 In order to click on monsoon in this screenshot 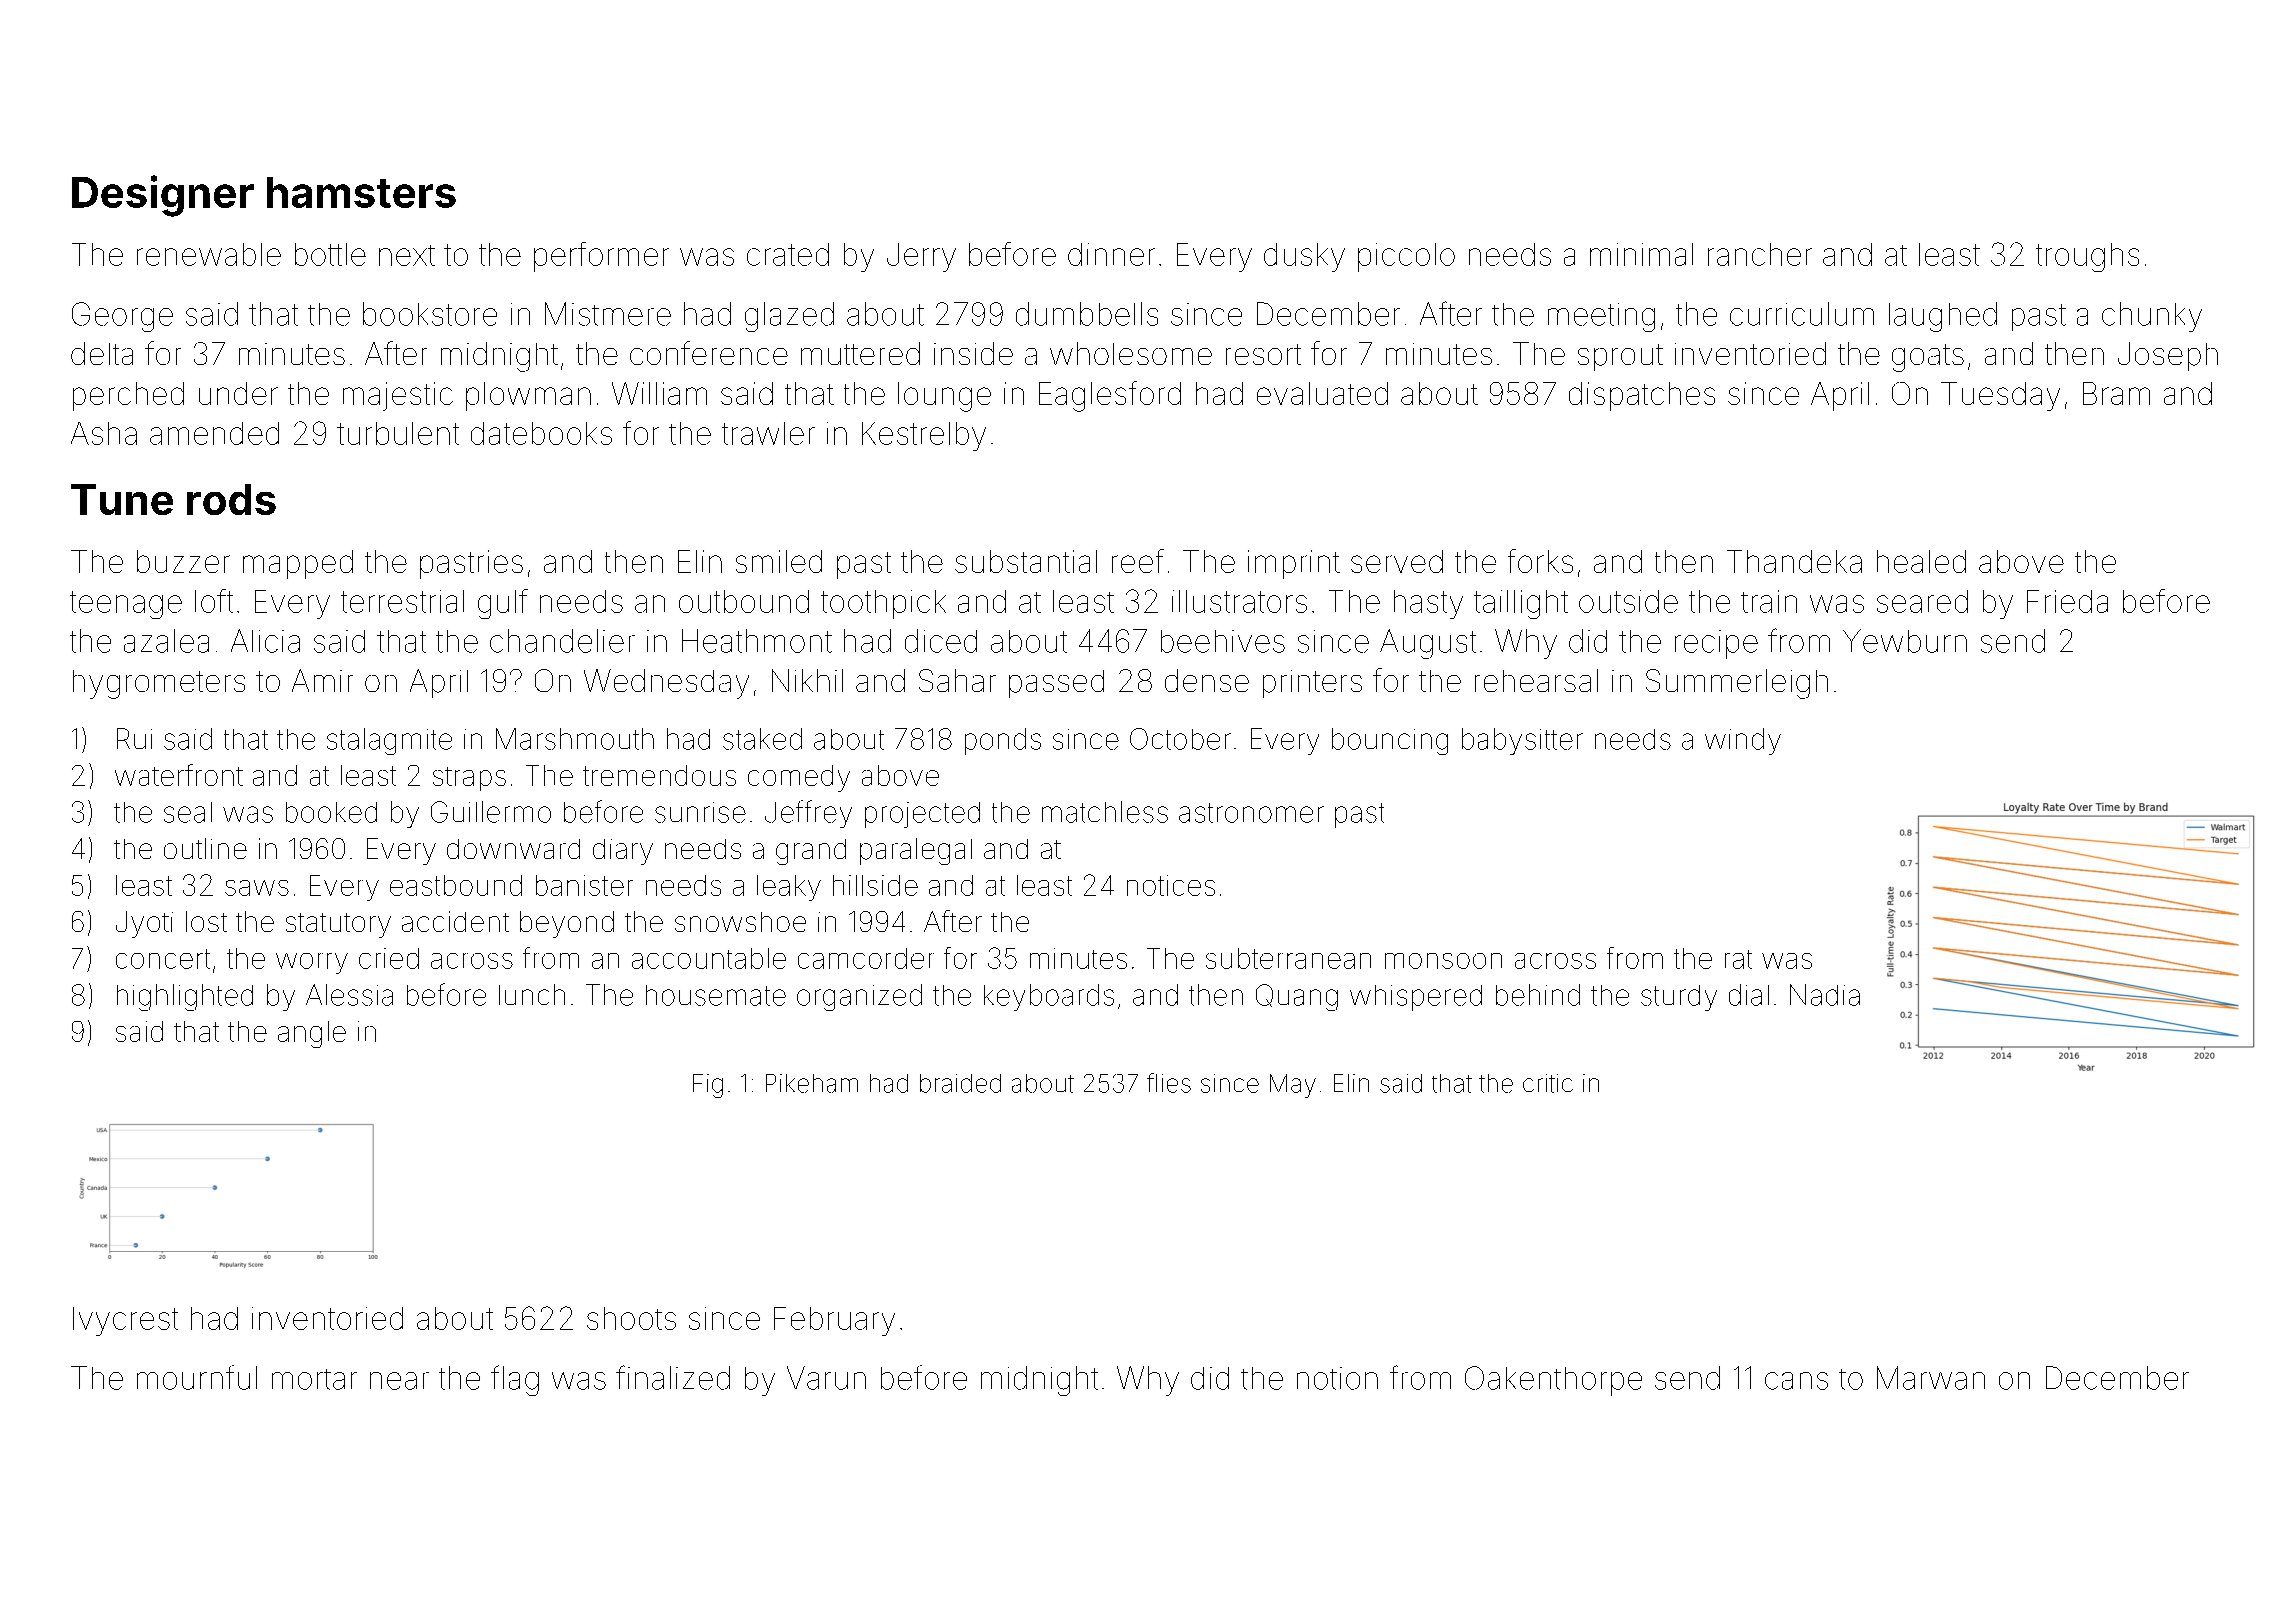, I will do `click(1443, 961)`.
